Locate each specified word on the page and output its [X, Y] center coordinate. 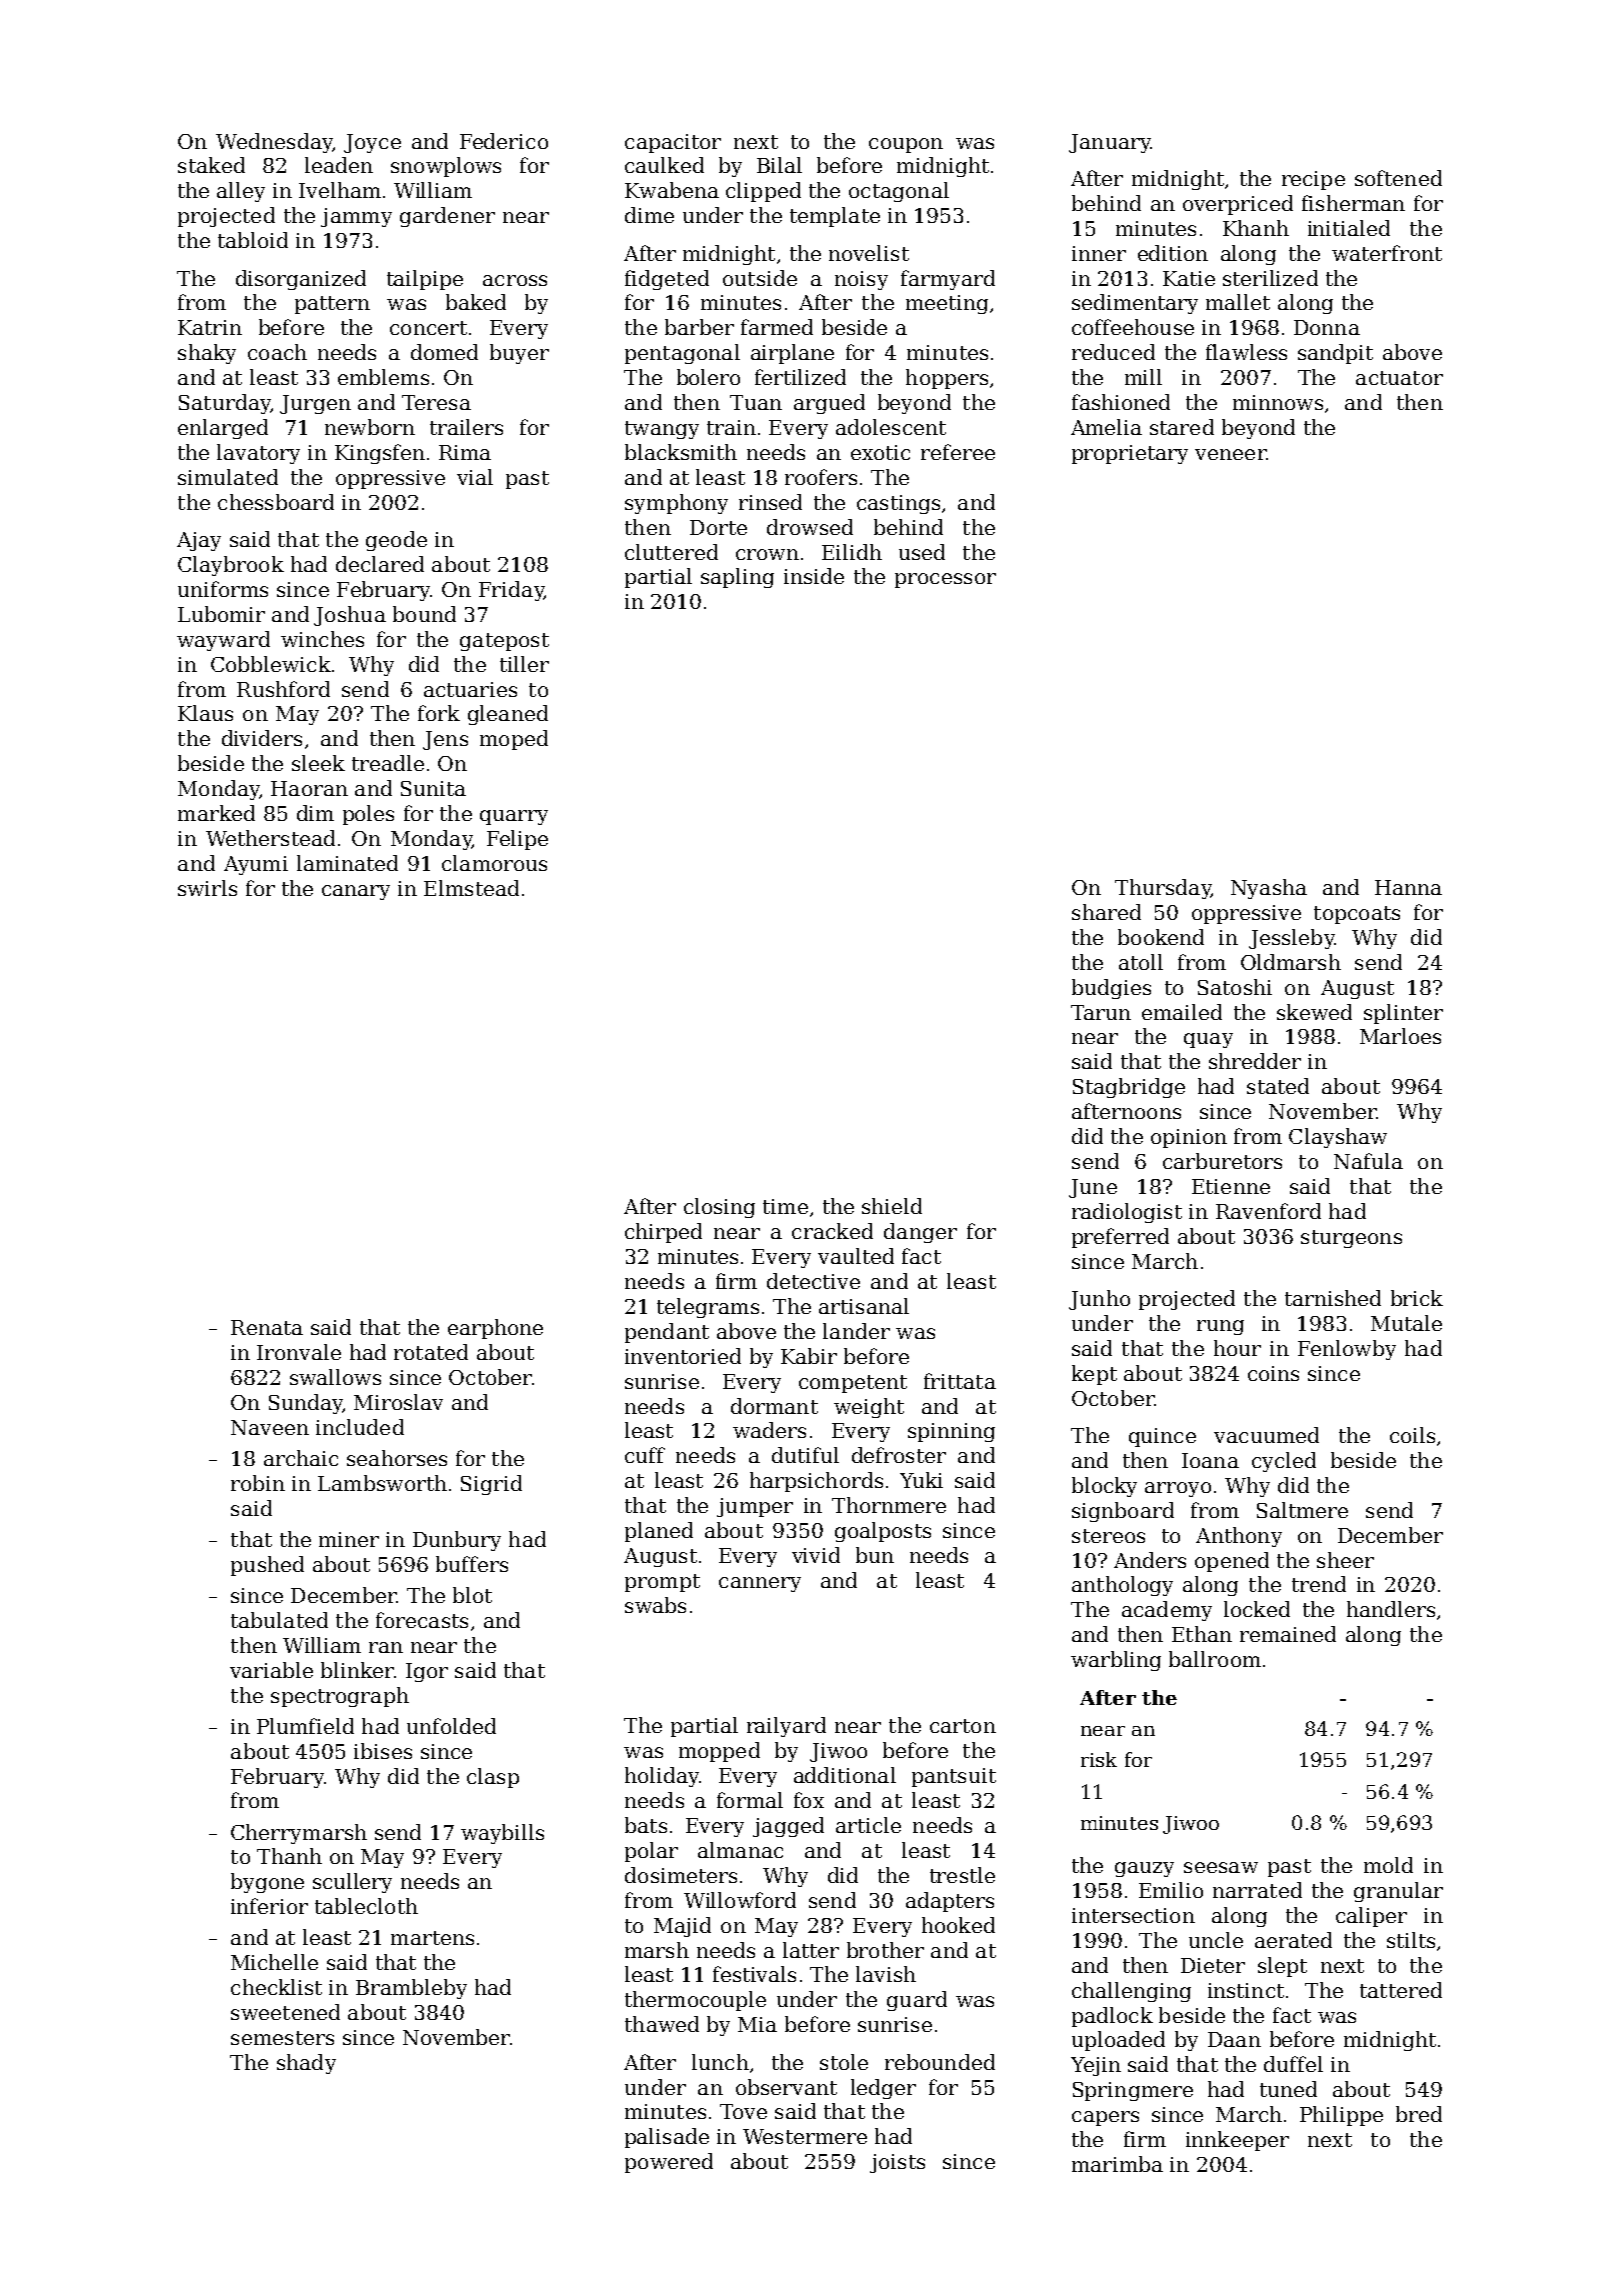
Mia [757, 2024]
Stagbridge [1129, 1088]
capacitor [673, 143]
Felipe [517, 840]
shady [306, 2064]
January [1110, 143]
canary [356, 892]
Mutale [1406, 1323]
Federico [504, 141]
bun [875, 1555]
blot [472, 1595]
